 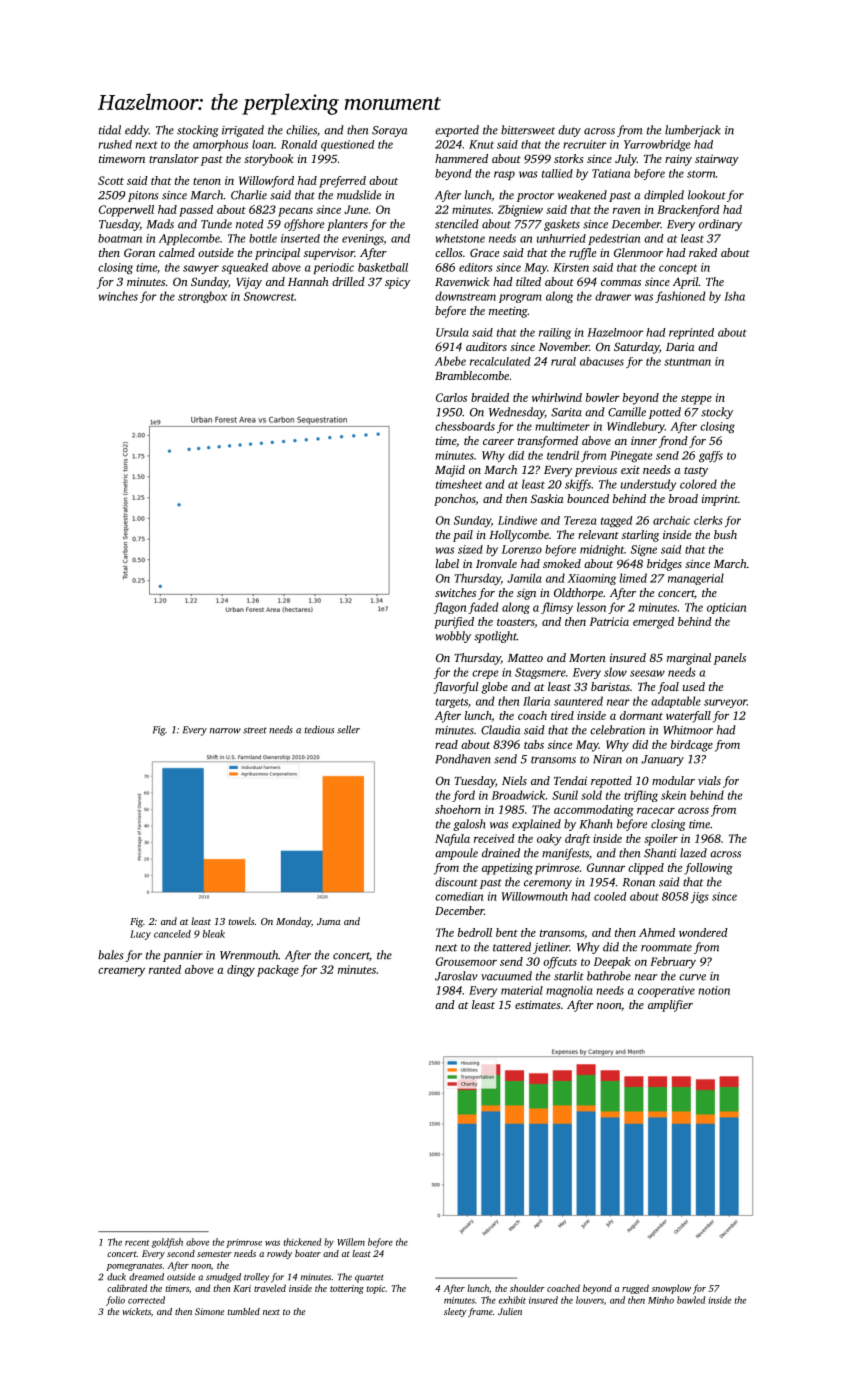 What do you see at coordinates (450, 471) in the screenshot?
I see `Majid` at bounding box center [450, 471].
